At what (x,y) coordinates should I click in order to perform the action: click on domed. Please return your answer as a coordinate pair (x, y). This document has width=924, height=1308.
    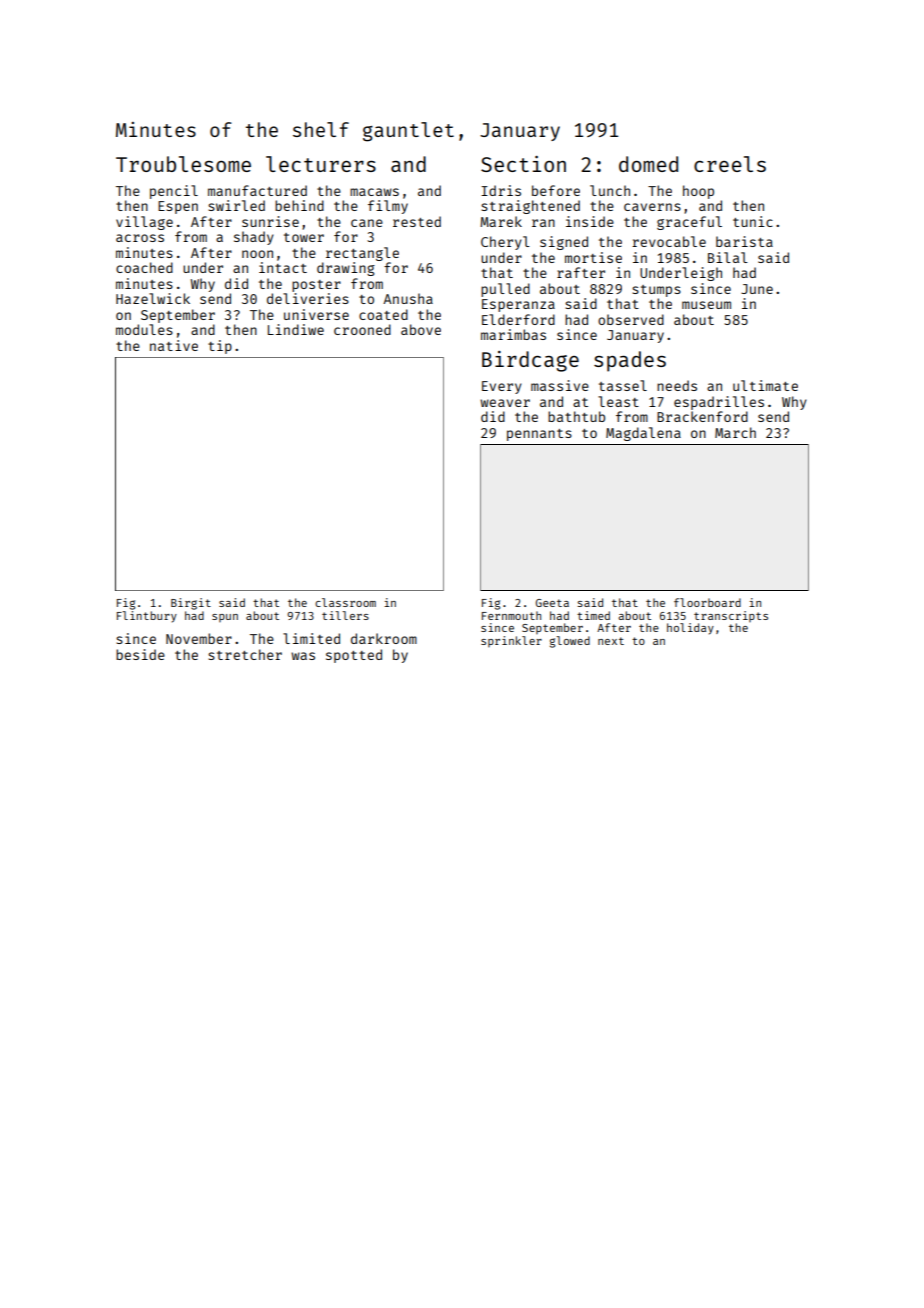
    Looking at the image, I should click on (648, 164).
